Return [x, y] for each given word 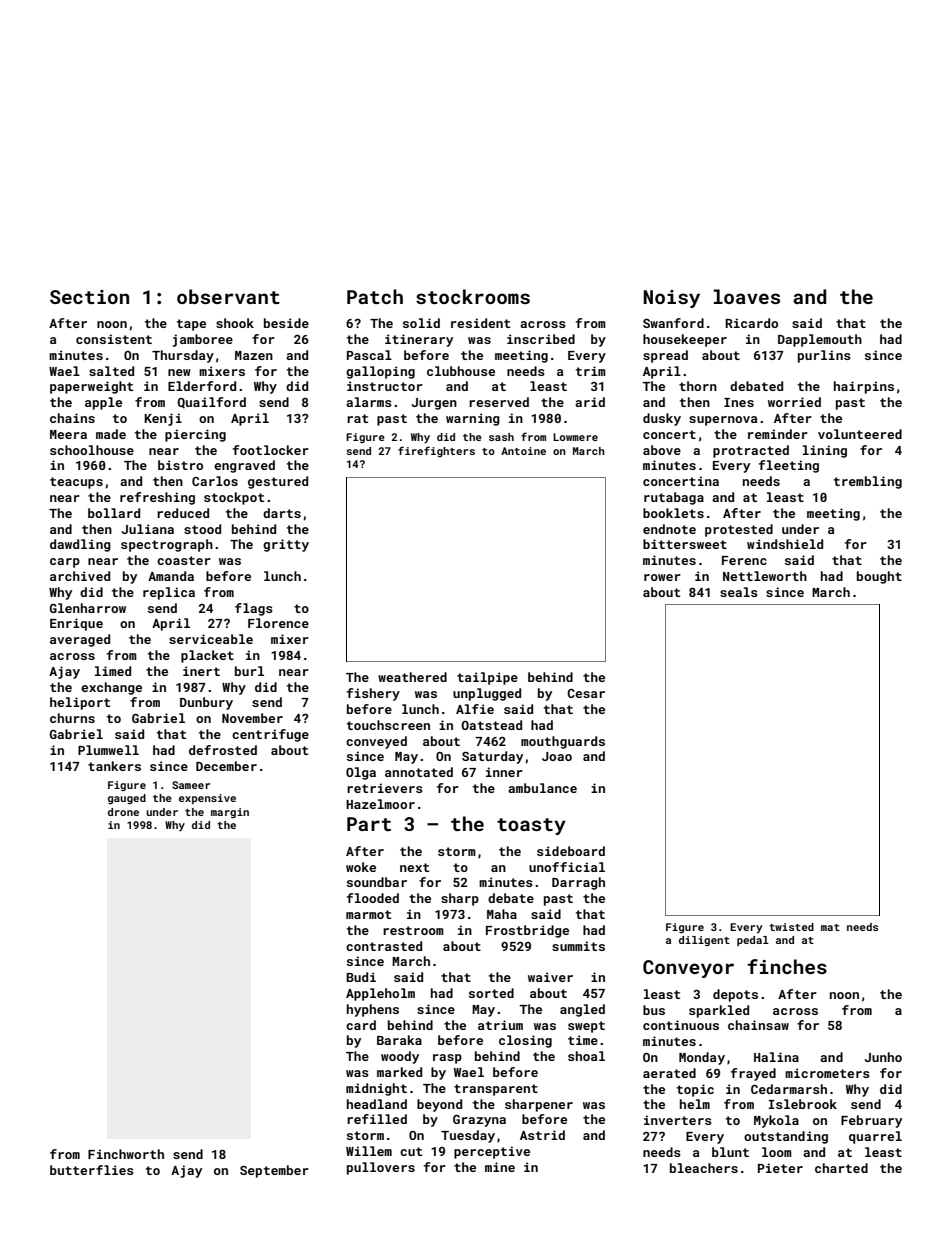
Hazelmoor [380, 804]
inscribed [541, 339]
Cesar [586, 693]
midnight [376, 1089]
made [111, 434]
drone [123, 812]
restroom [413, 930]
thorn [698, 386]
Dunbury [206, 703]
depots [735, 995]
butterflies [92, 1170]
